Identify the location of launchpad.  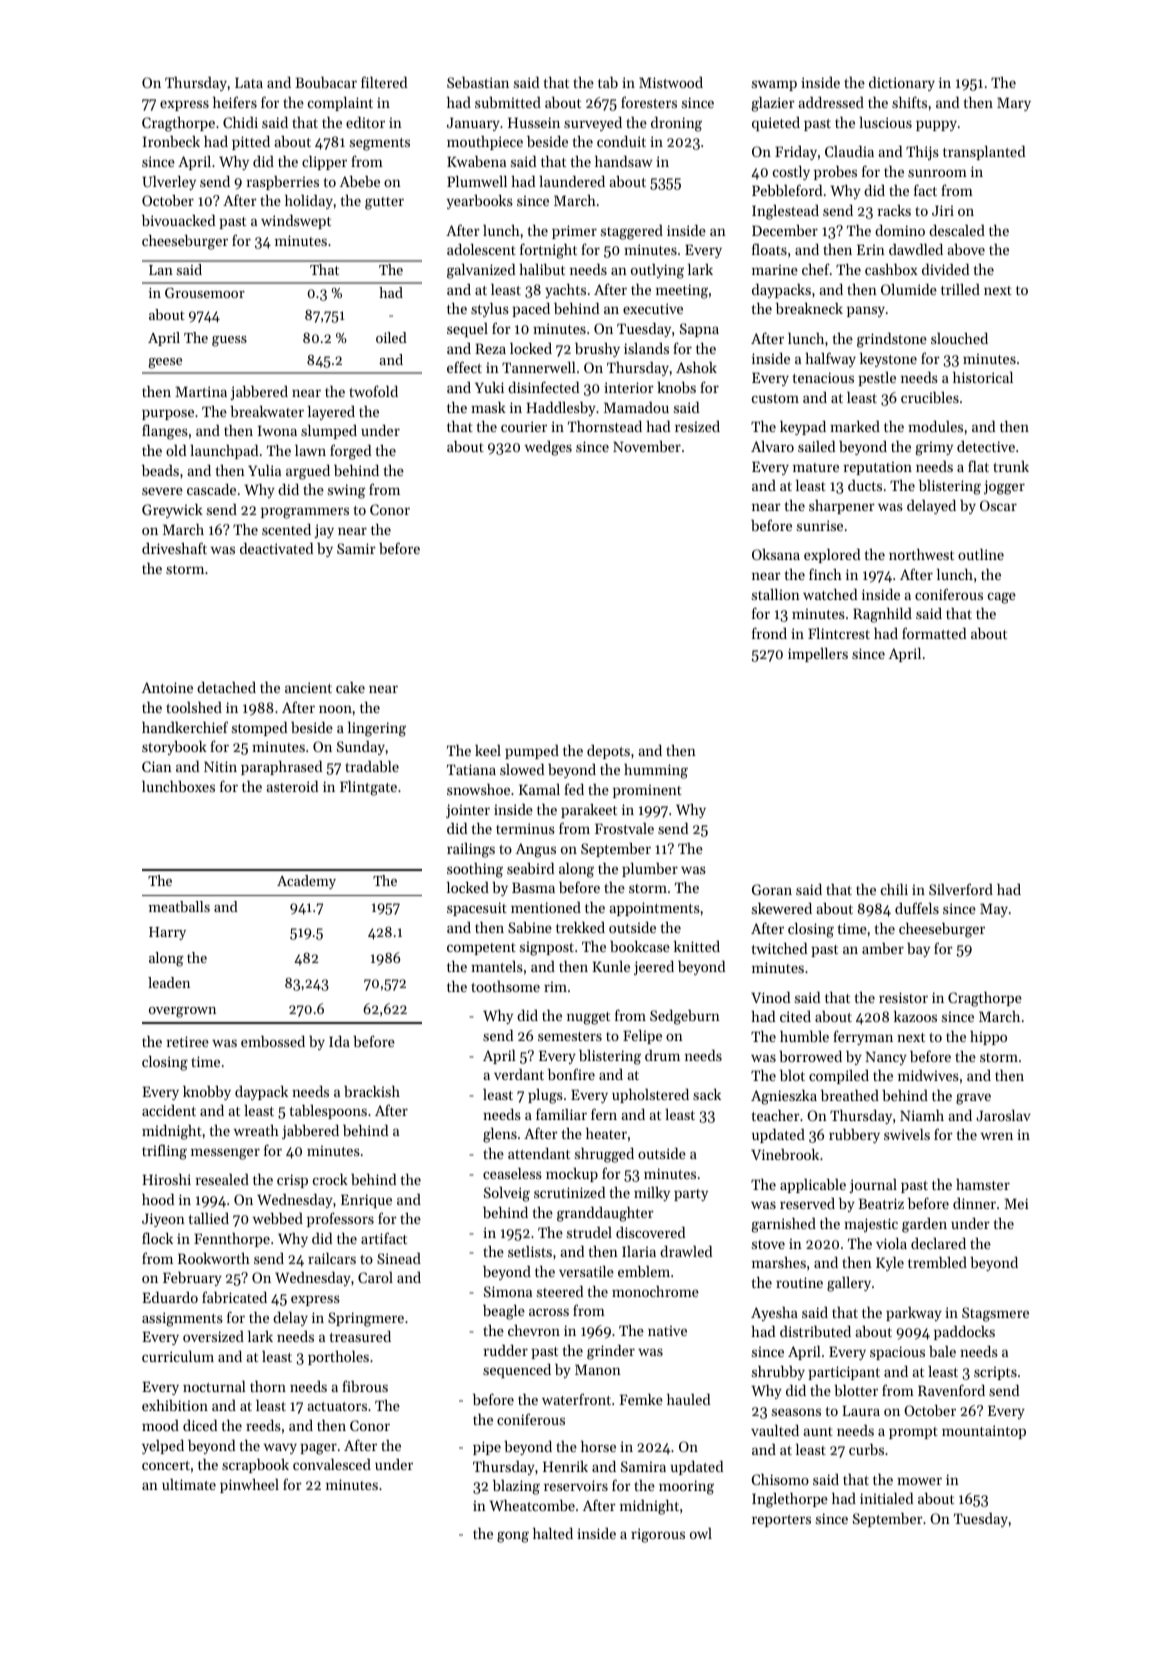
(224, 452).
